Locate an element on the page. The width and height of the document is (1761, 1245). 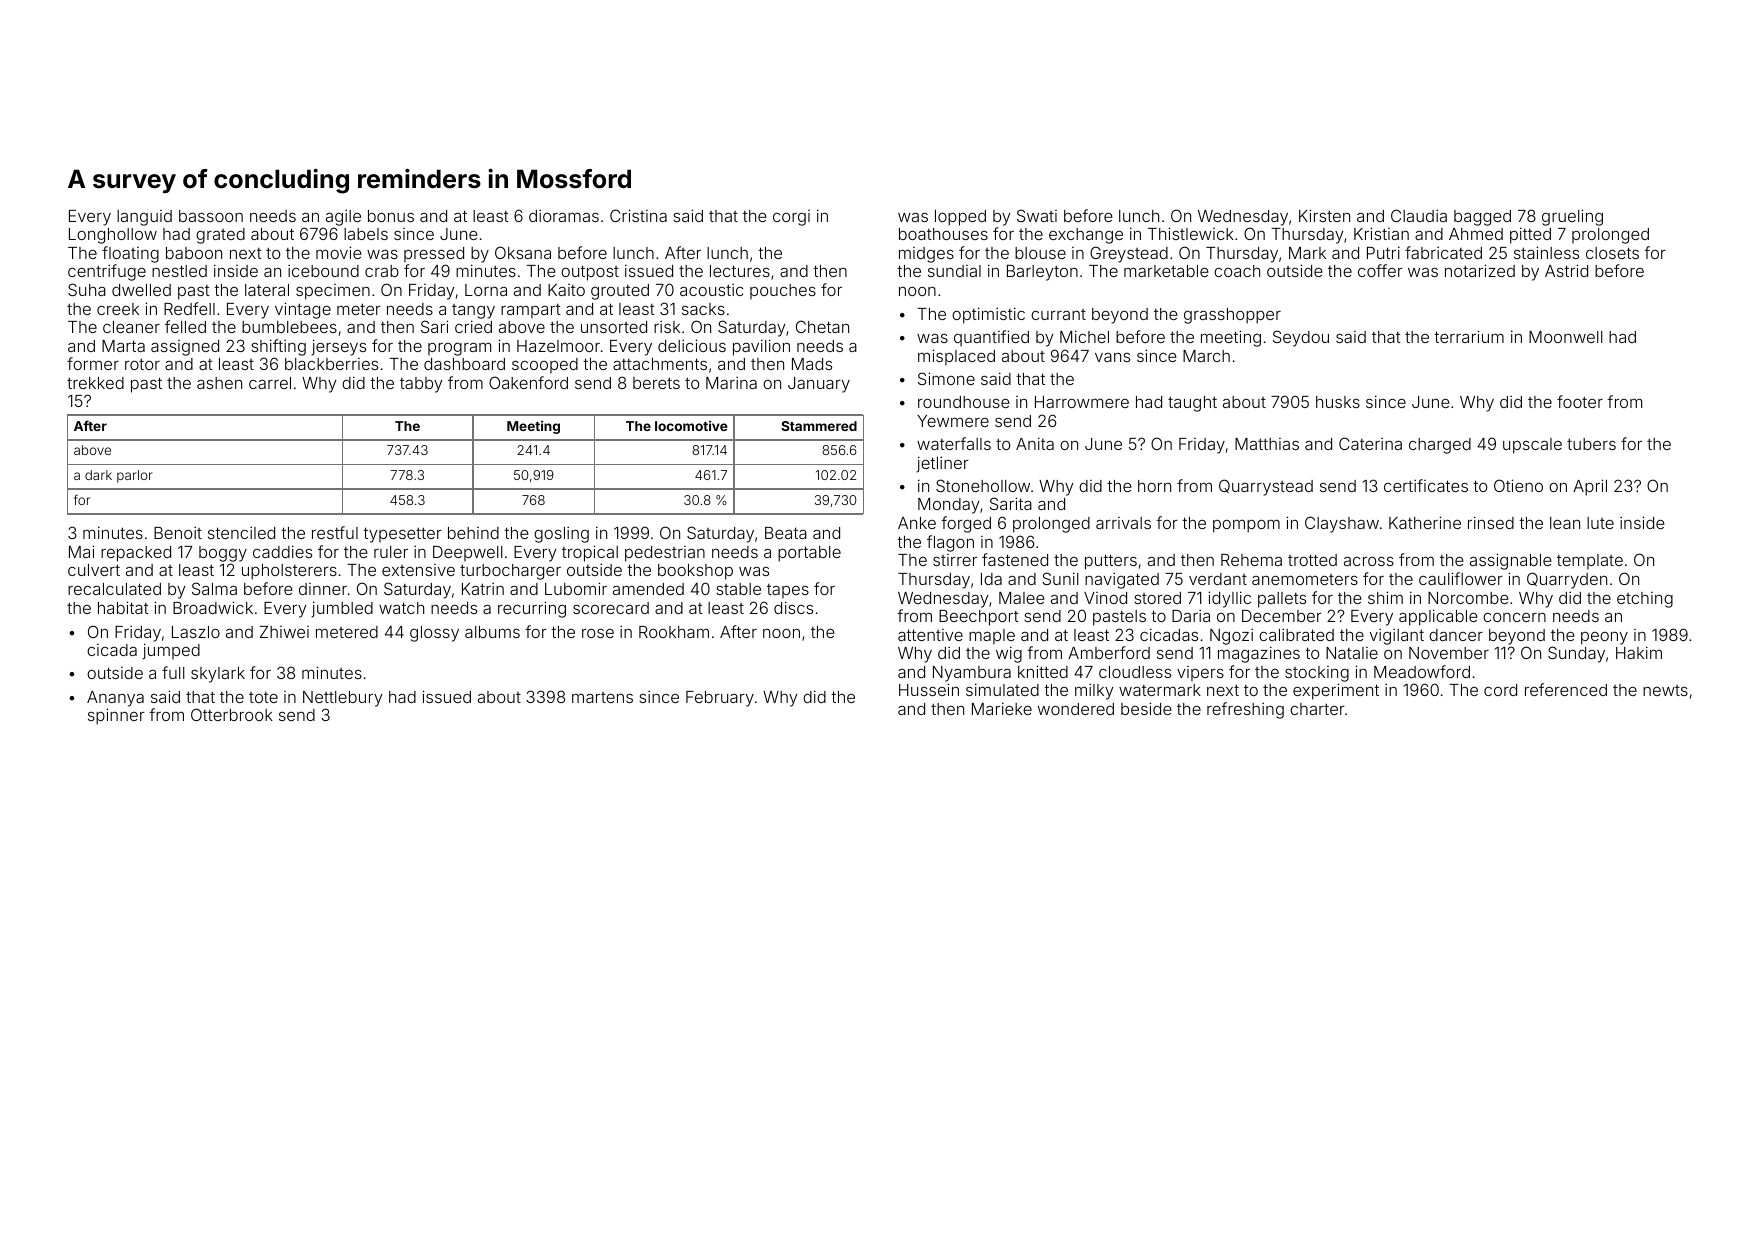
languid is located at coordinates (144, 218).
